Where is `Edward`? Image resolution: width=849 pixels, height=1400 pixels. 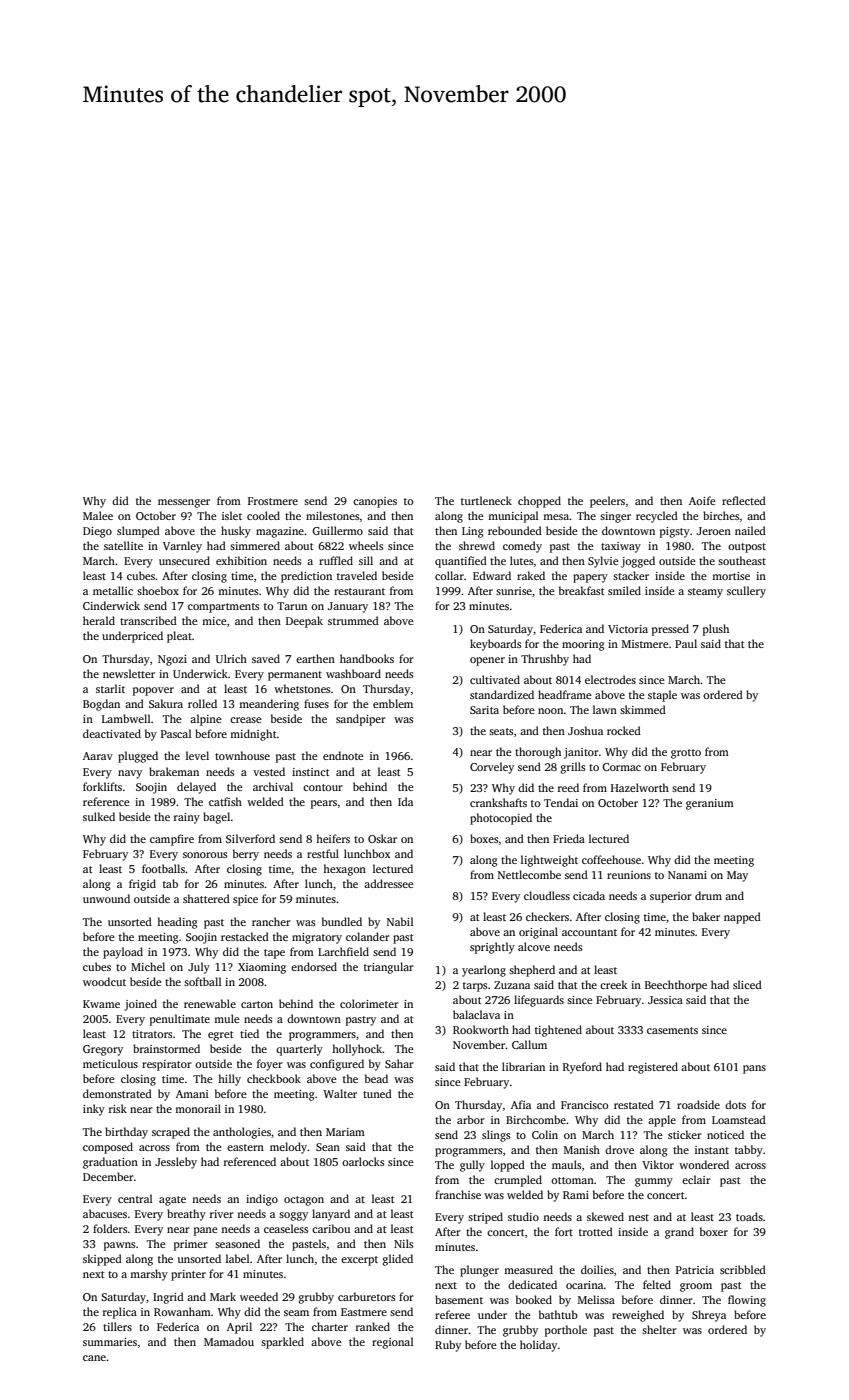
Edward is located at coordinates (492, 575).
